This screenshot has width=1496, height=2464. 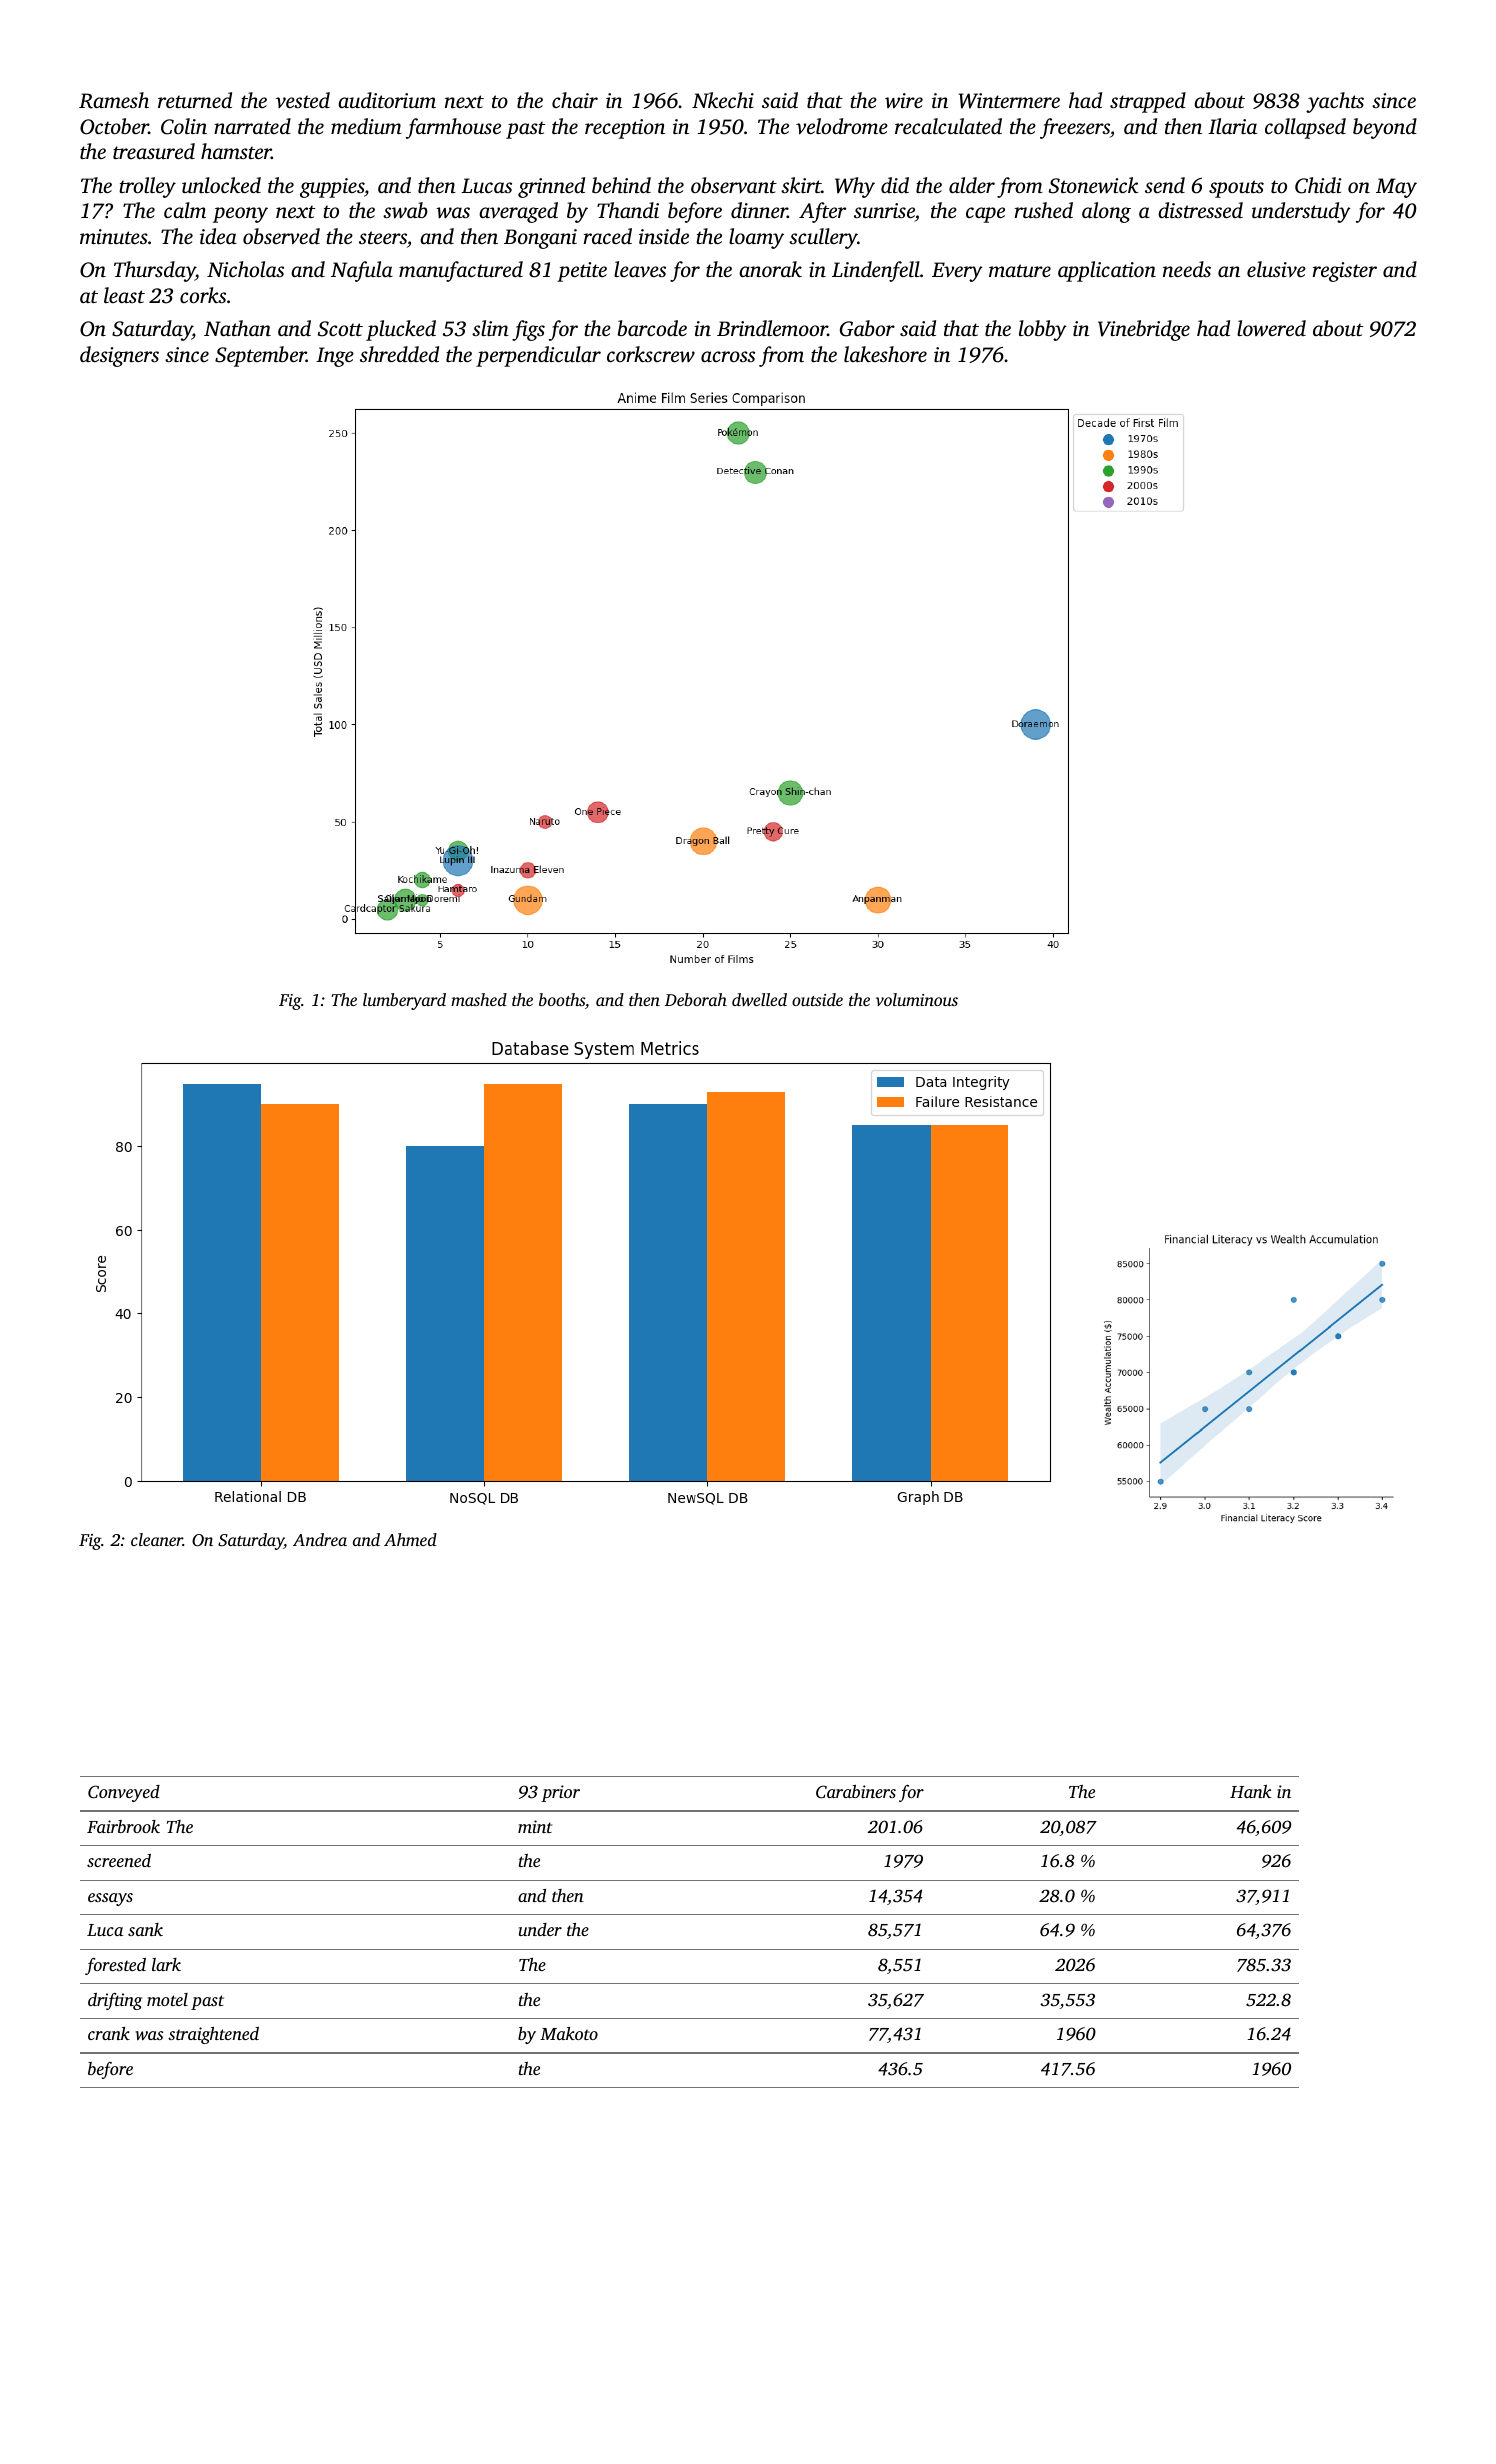 I want to click on across, so click(x=728, y=356).
